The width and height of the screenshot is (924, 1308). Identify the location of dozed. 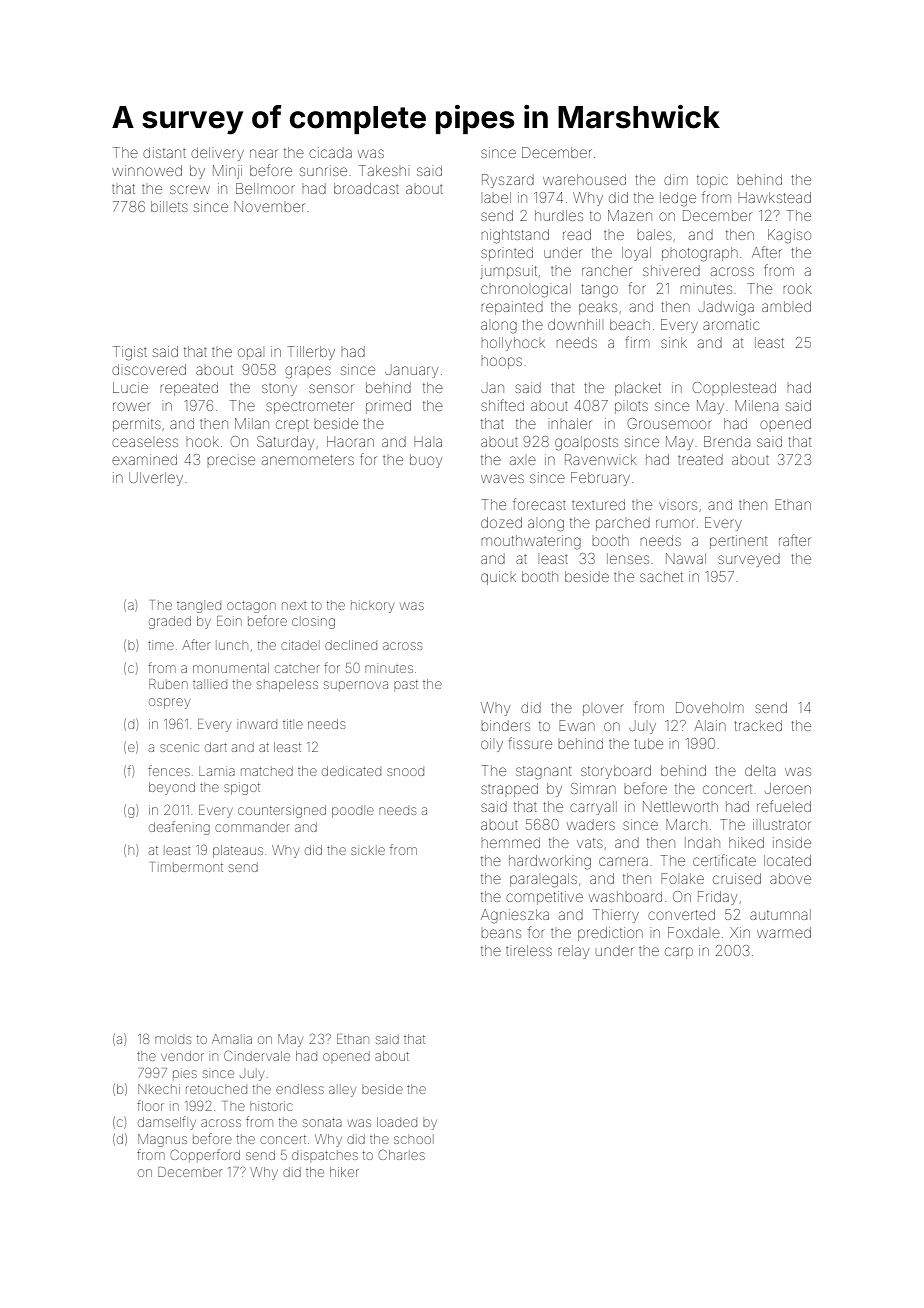
(501, 522).
